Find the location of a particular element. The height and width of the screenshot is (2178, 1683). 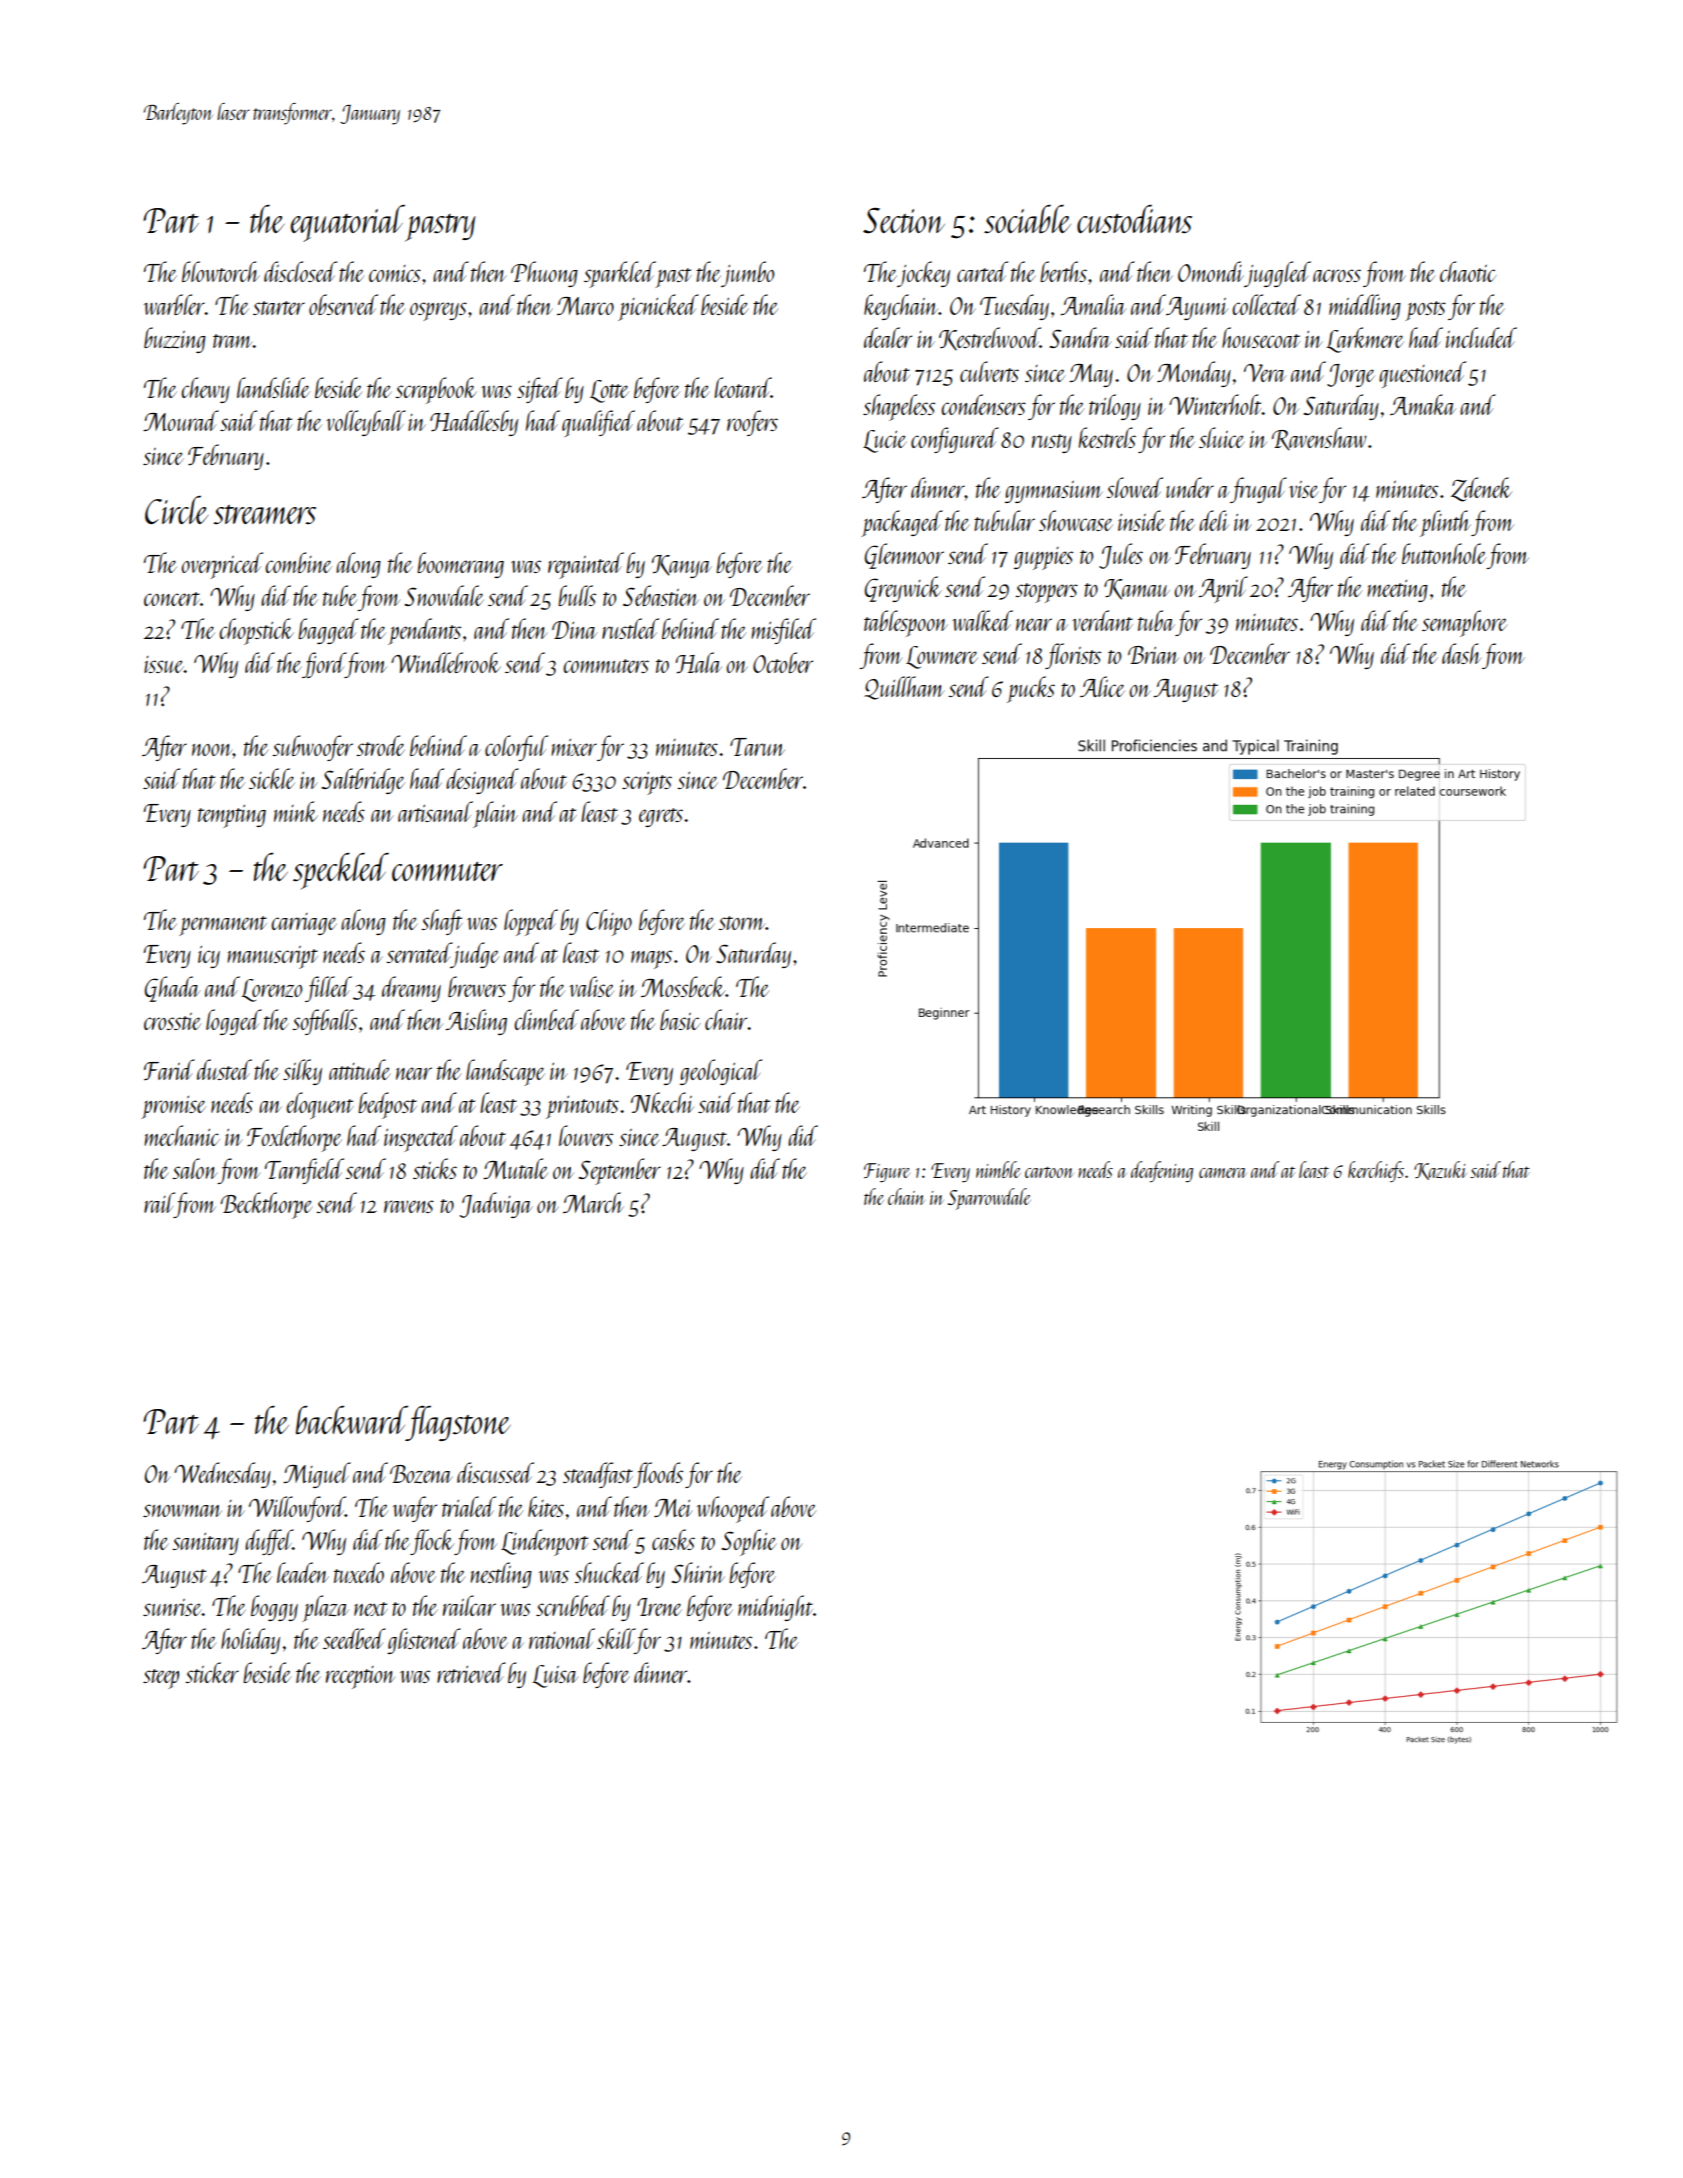

combine is located at coordinates (298, 562).
